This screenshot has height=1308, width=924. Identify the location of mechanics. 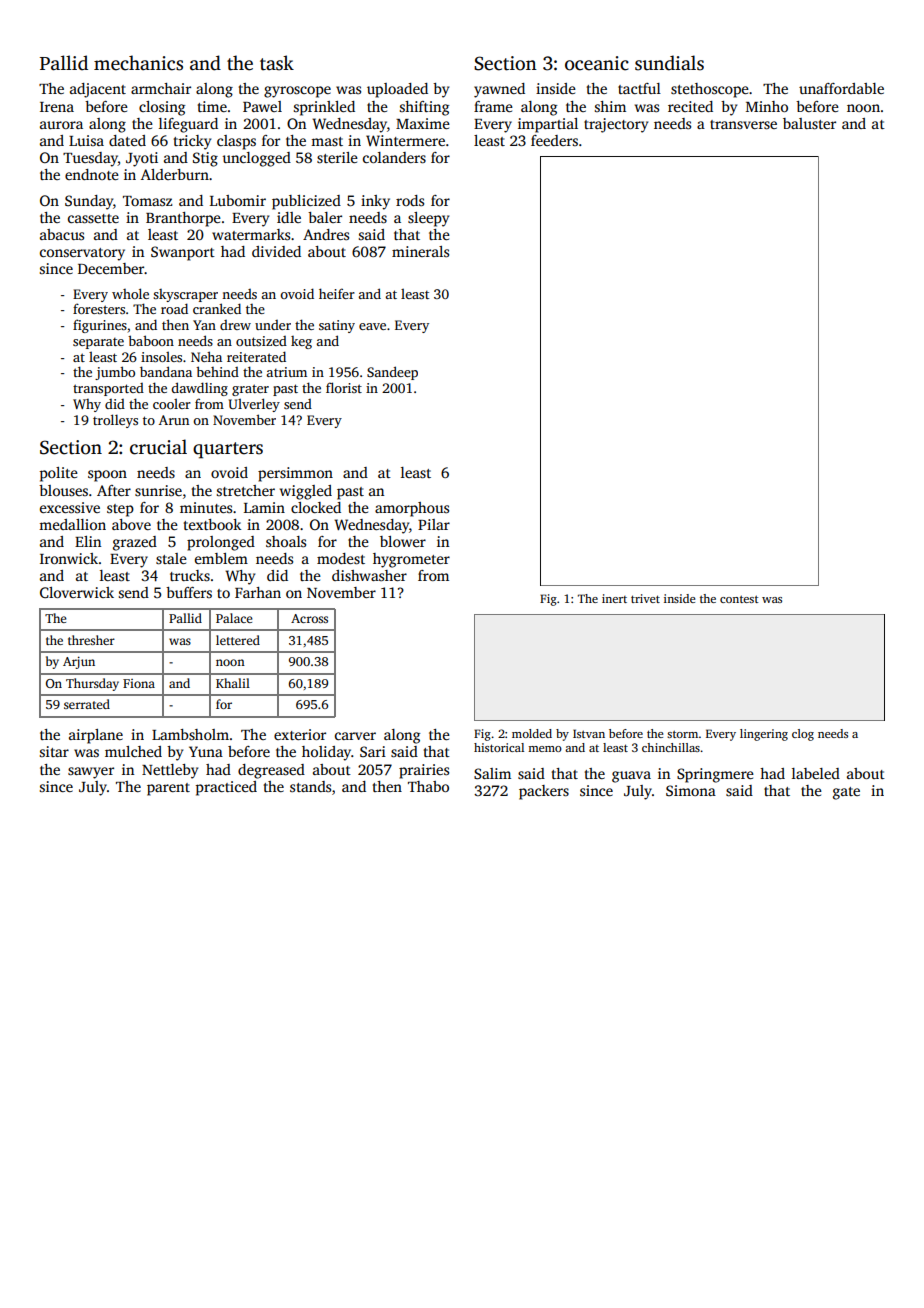
(138, 63).
